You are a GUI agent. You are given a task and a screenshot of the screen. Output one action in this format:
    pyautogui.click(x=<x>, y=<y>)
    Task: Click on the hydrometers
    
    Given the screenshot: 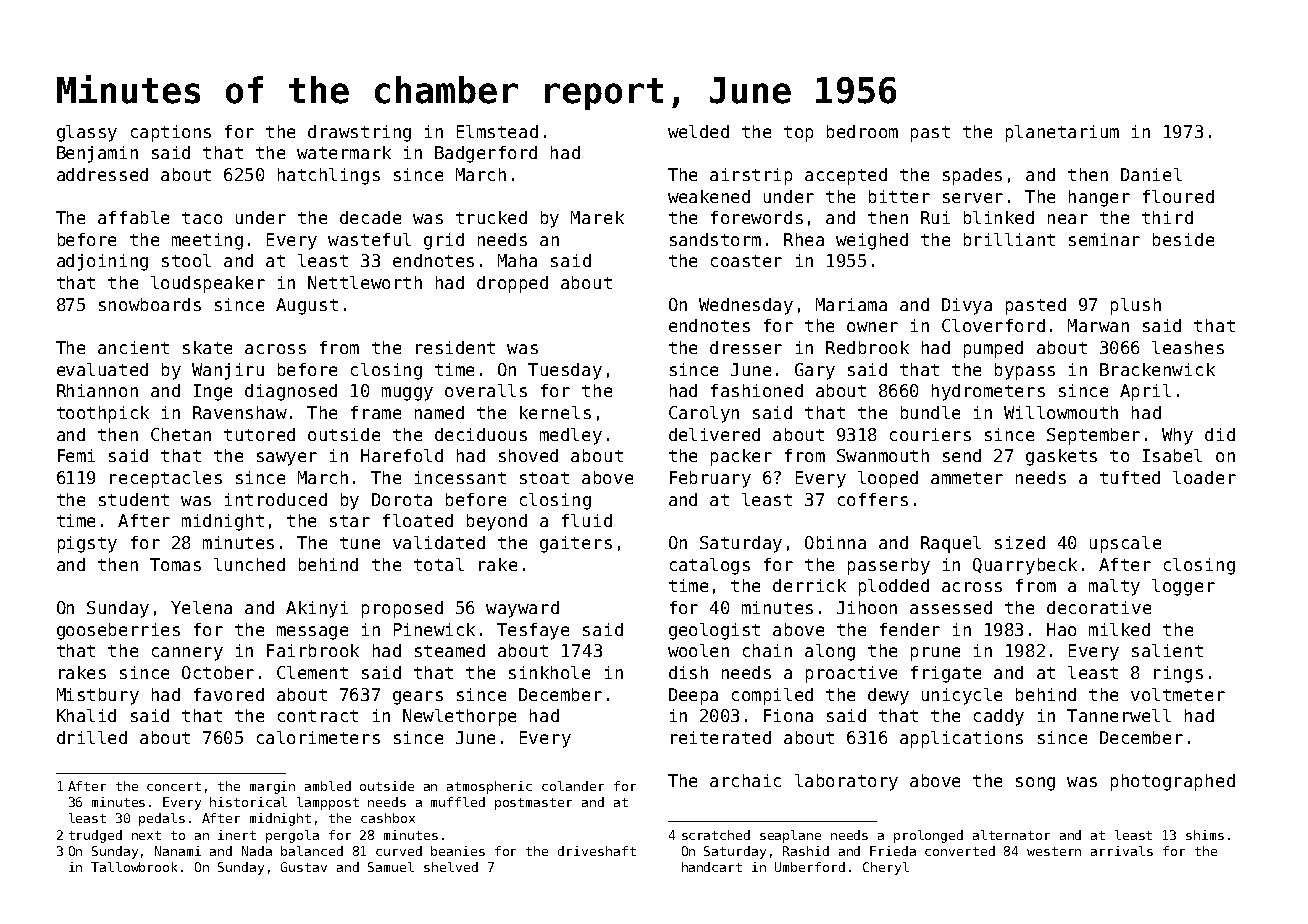 What is the action you would take?
    pyautogui.click(x=988, y=392)
